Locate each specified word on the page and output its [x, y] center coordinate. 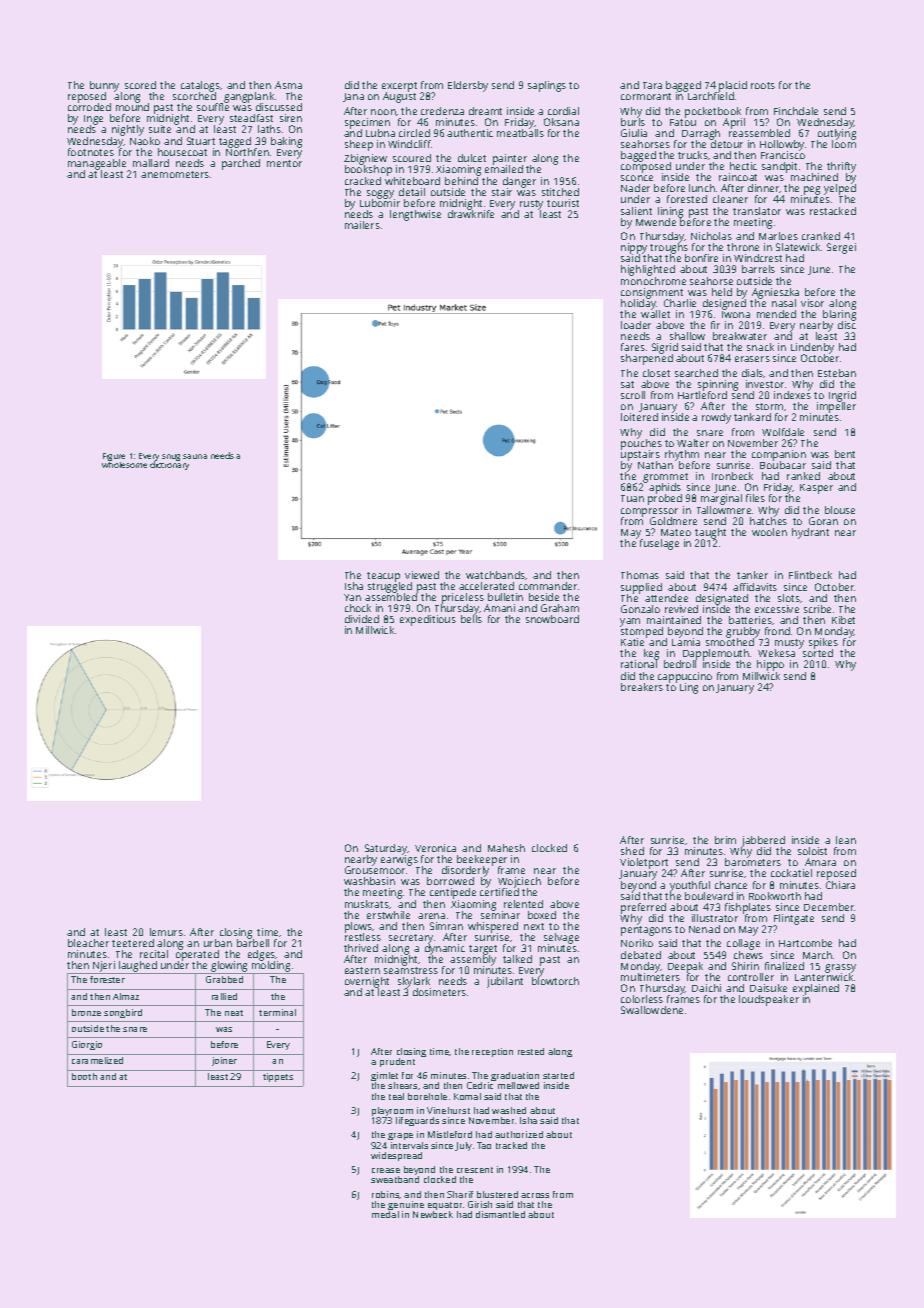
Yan [352, 597]
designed [724, 304]
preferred [643, 908]
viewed [422, 575]
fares [633, 347]
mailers [362, 225]
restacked [833, 211]
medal [385, 1214]
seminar [500, 915]
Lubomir [380, 203]
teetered [133, 943]
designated [722, 599]
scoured [412, 158]
